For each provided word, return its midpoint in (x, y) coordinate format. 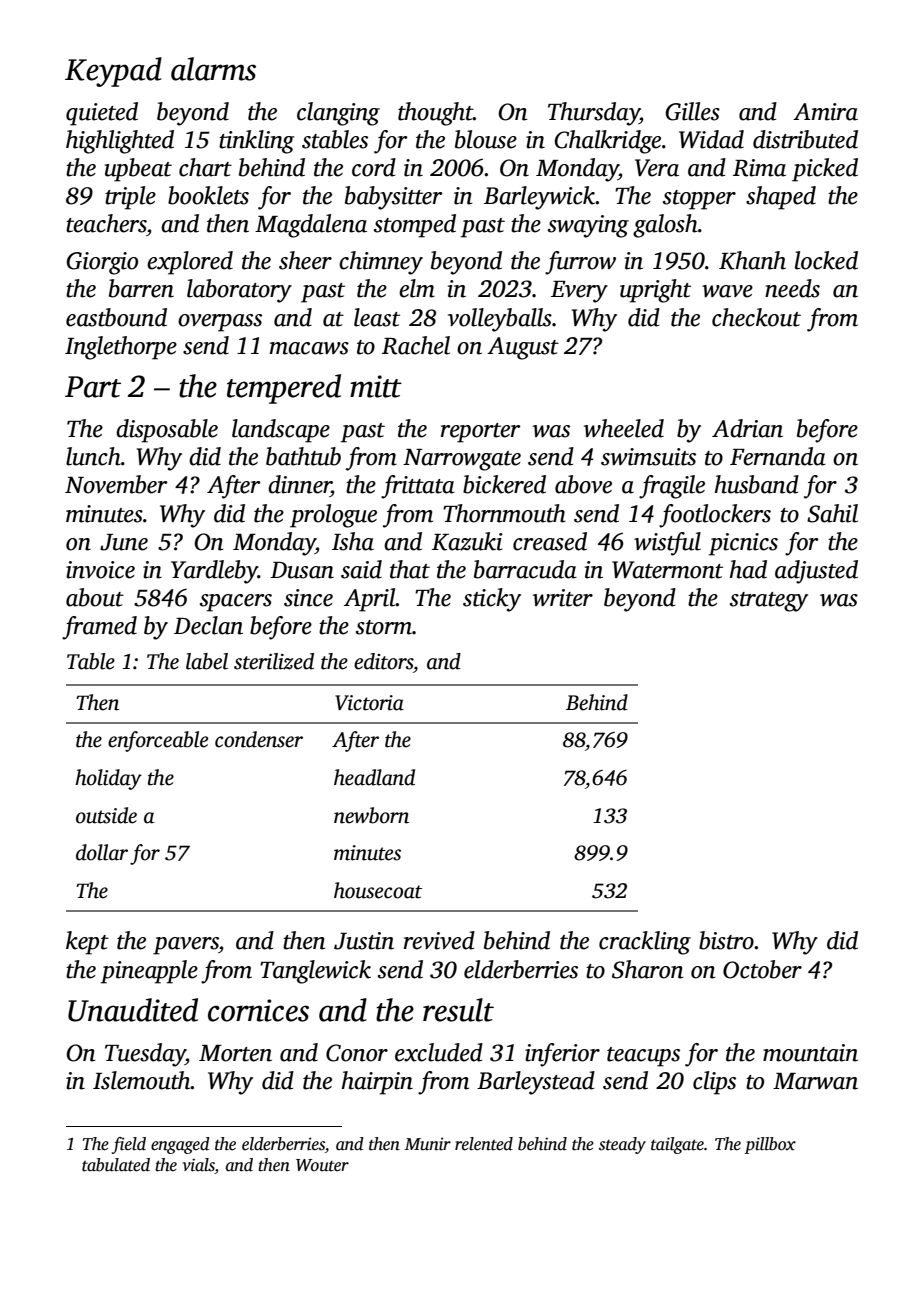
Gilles (692, 111)
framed (99, 628)
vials (199, 1165)
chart (205, 167)
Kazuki (467, 541)
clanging (338, 114)
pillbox (770, 1145)
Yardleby (214, 572)
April (370, 600)
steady (622, 1145)
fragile (672, 487)
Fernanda (778, 456)
